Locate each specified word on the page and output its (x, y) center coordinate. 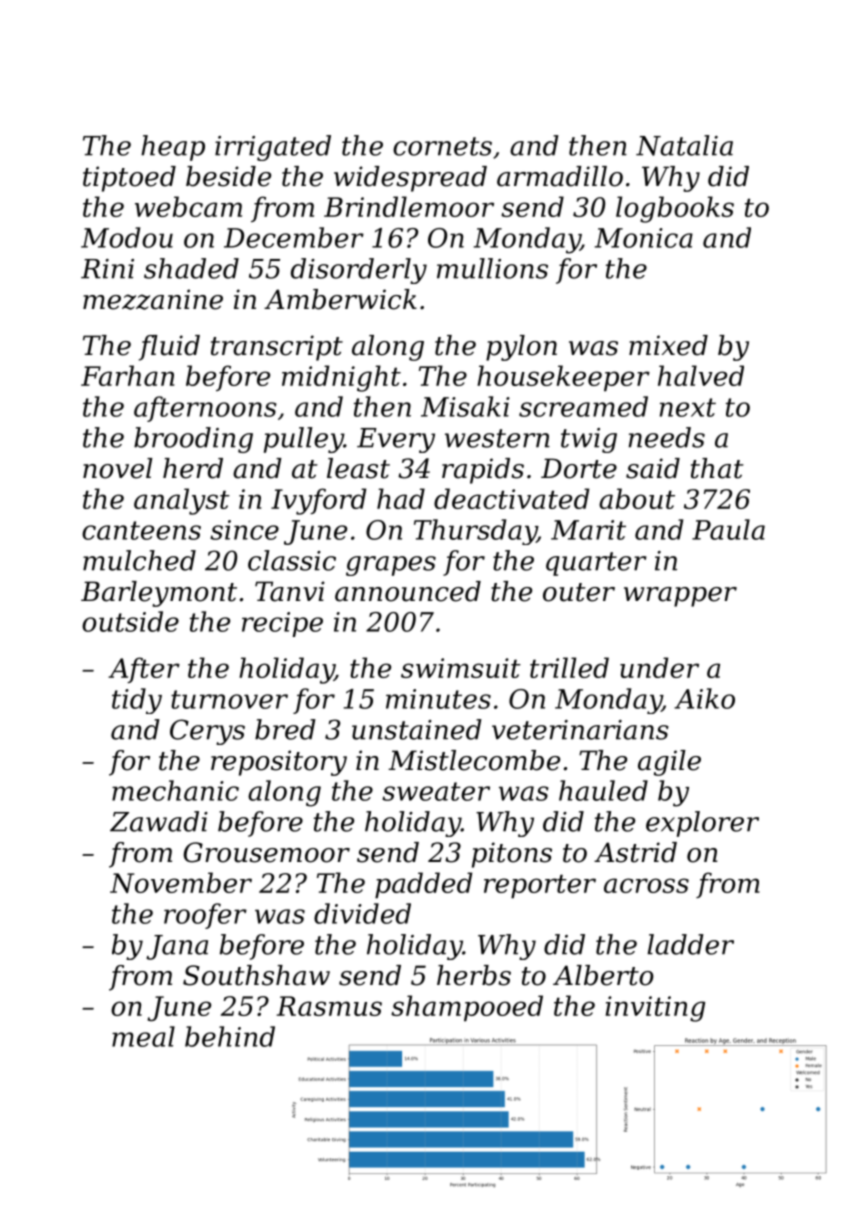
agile (669, 763)
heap (173, 148)
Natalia (684, 145)
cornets (442, 146)
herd (193, 468)
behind (230, 1036)
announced (408, 591)
